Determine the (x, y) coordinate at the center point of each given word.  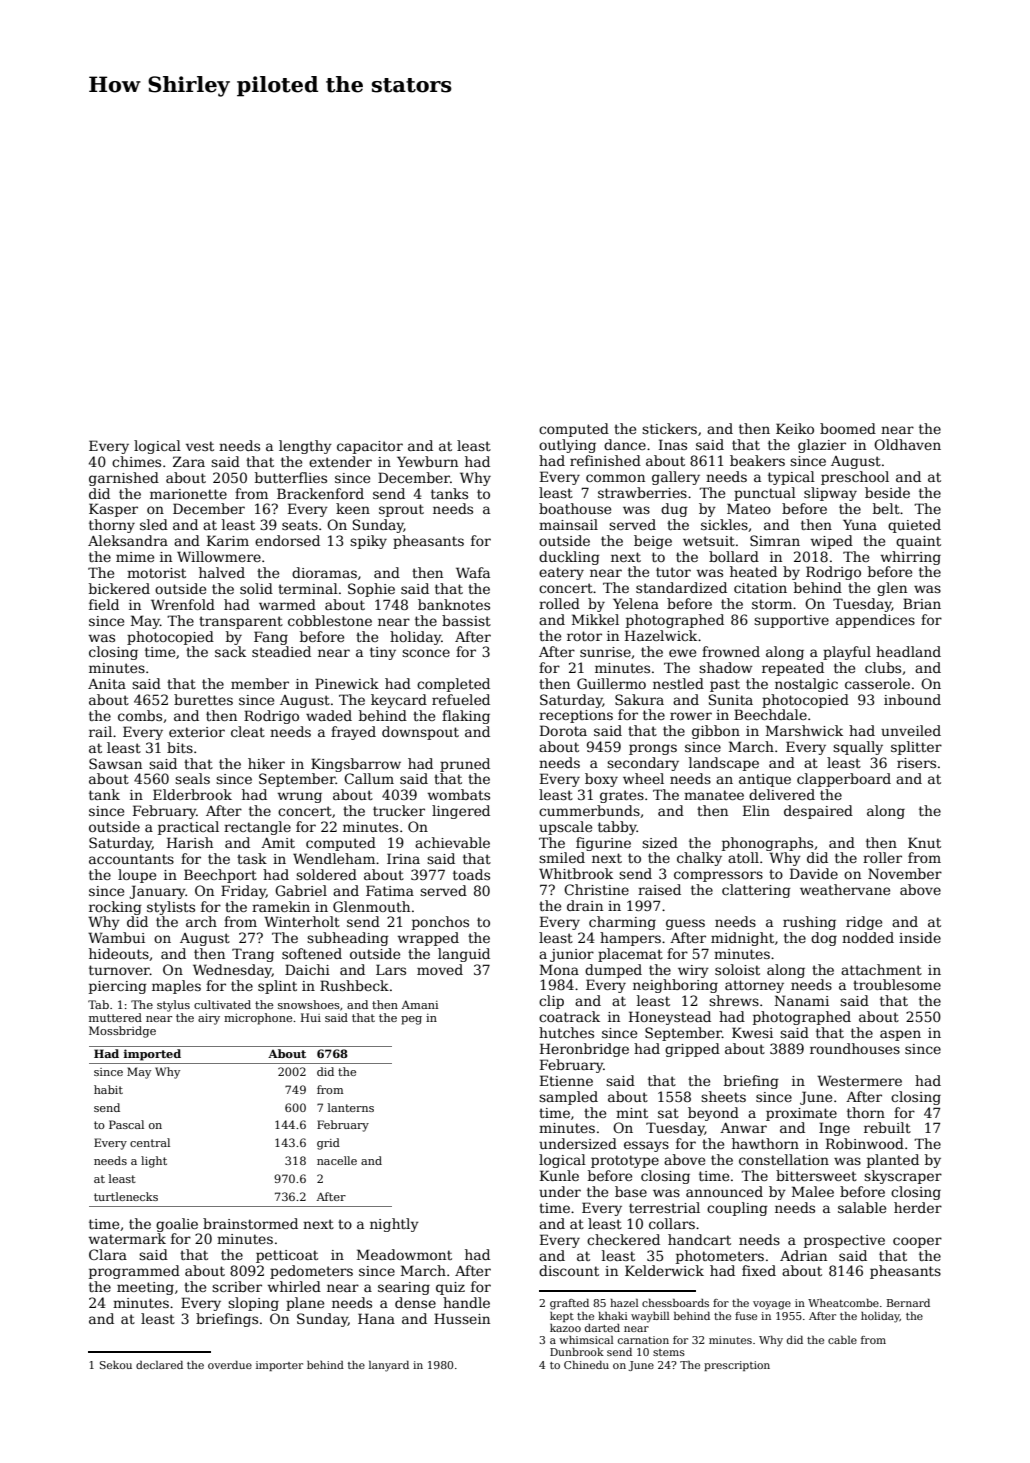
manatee (714, 795)
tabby (617, 828)
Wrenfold (183, 604)
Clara (108, 1254)
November (905, 873)
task (252, 858)
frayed (353, 733)
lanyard (389, 1366)
